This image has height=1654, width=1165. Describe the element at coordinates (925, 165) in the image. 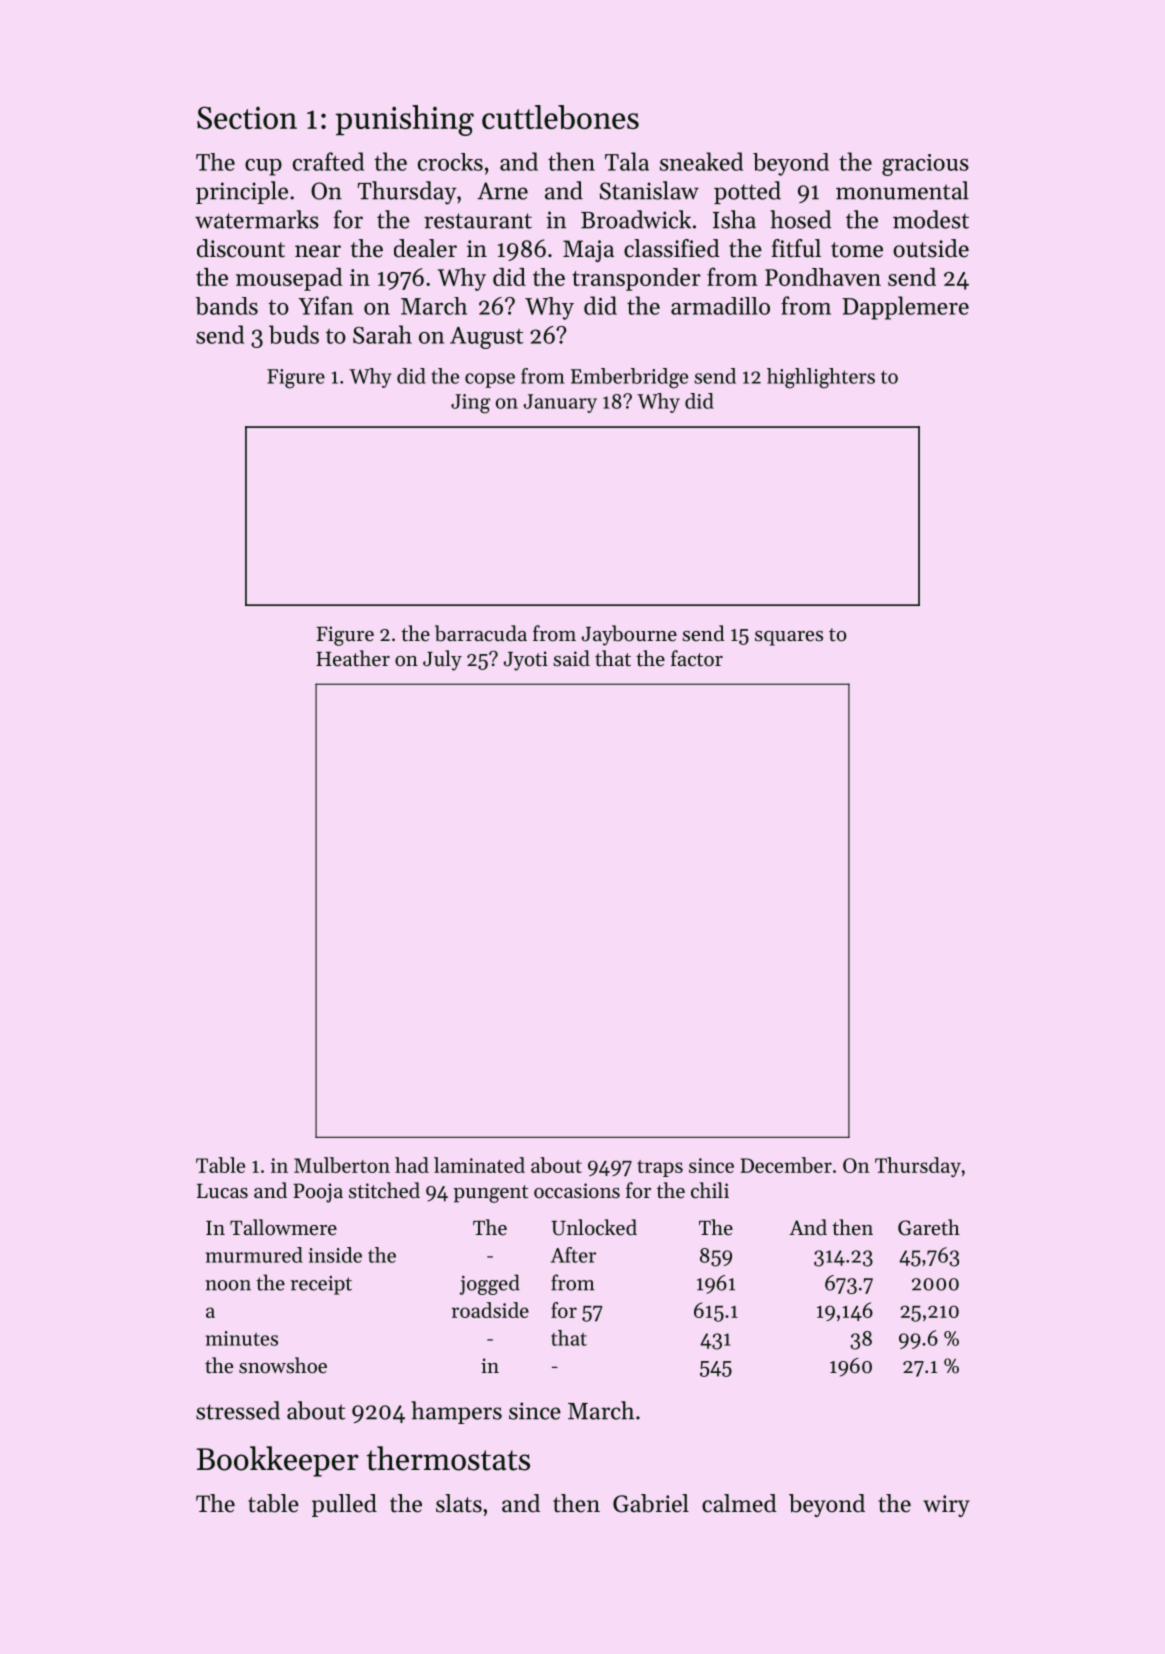

I see `gracious` at that location.
